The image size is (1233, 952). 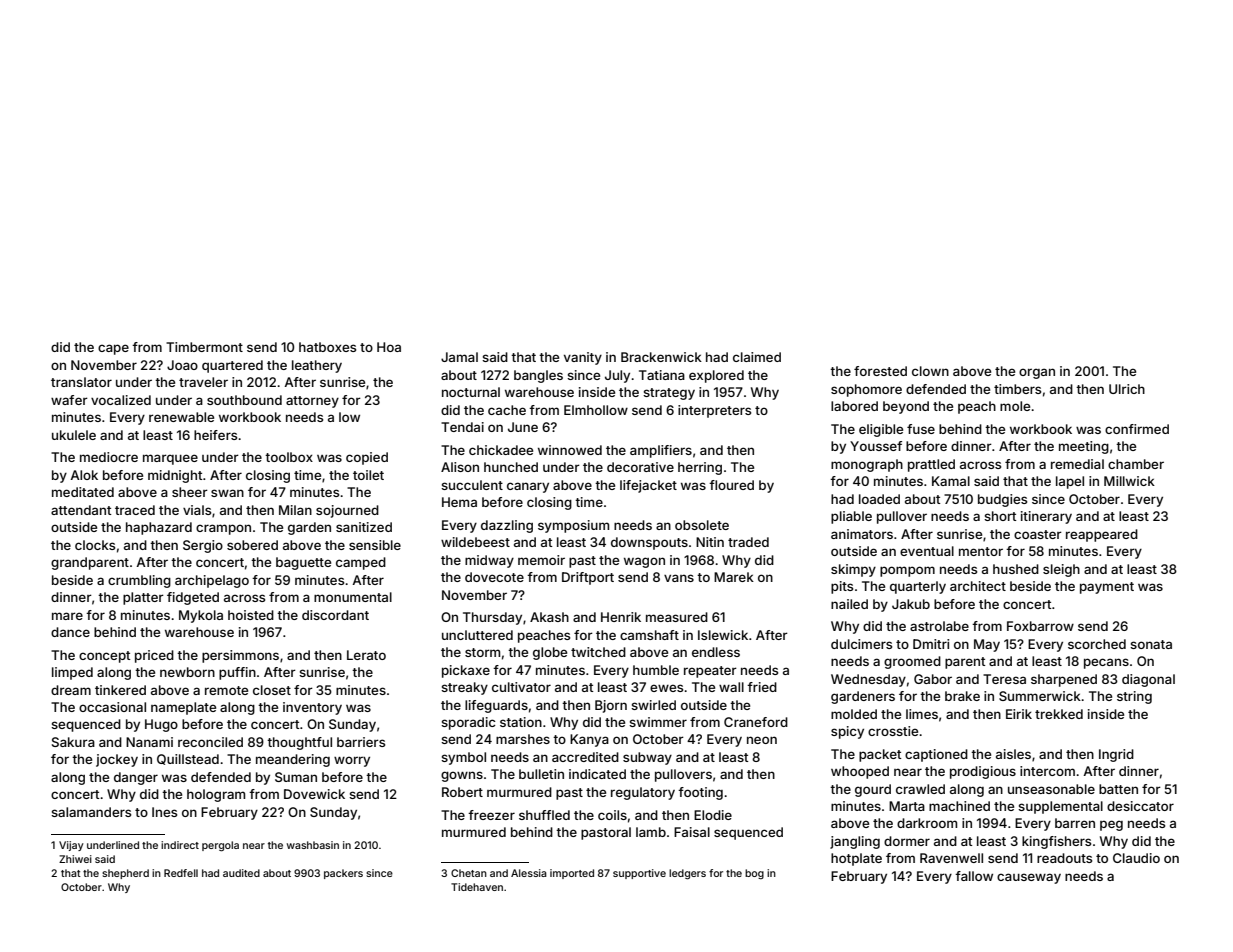 I want to click on cape, so click(x=113, y=349).
